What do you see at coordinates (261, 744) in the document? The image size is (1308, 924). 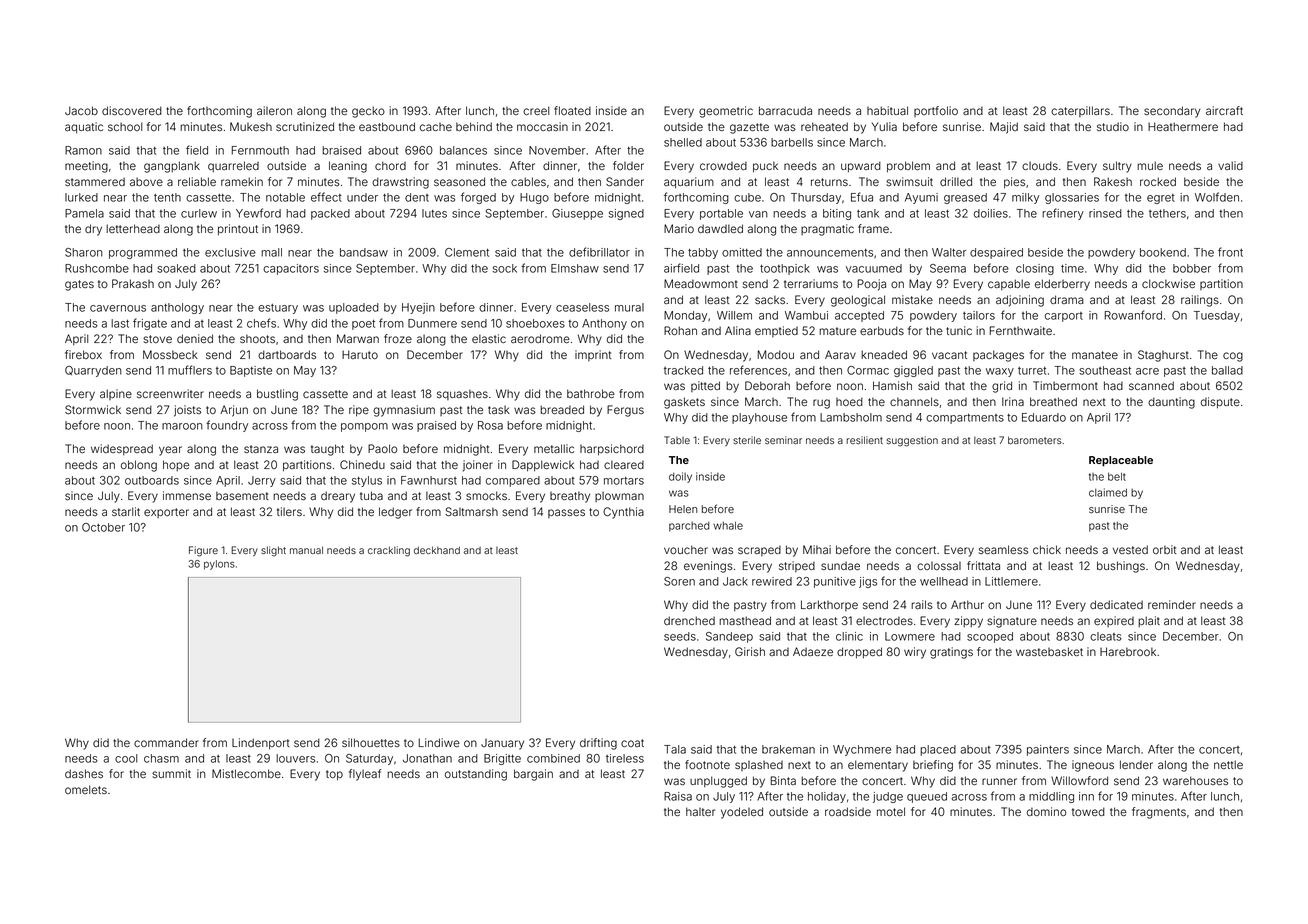 I see `Lindenport` at bounding box center [261, 744].
